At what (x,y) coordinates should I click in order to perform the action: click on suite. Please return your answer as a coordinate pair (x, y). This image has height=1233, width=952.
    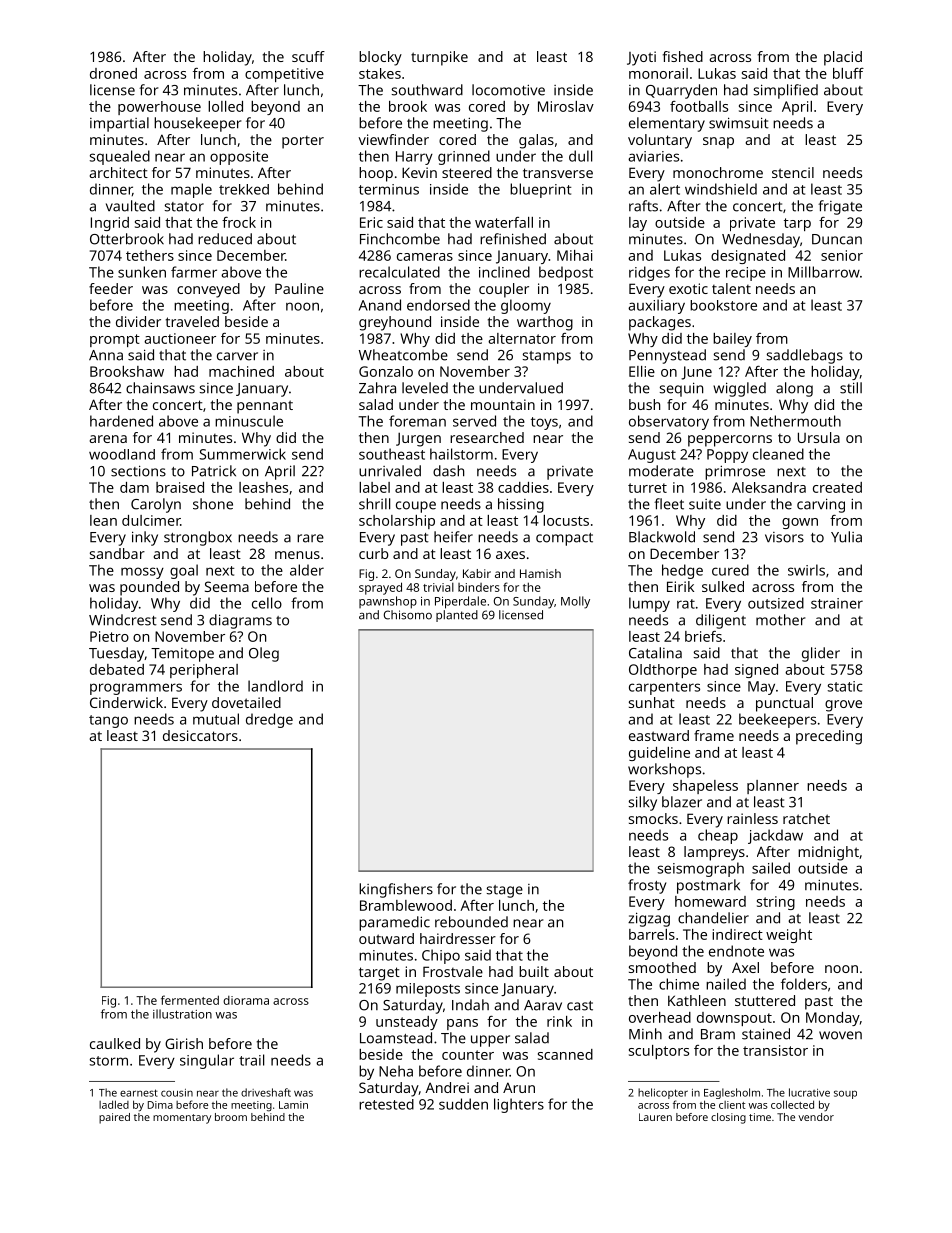
    Looking at the image, I should click on (705, 504).
